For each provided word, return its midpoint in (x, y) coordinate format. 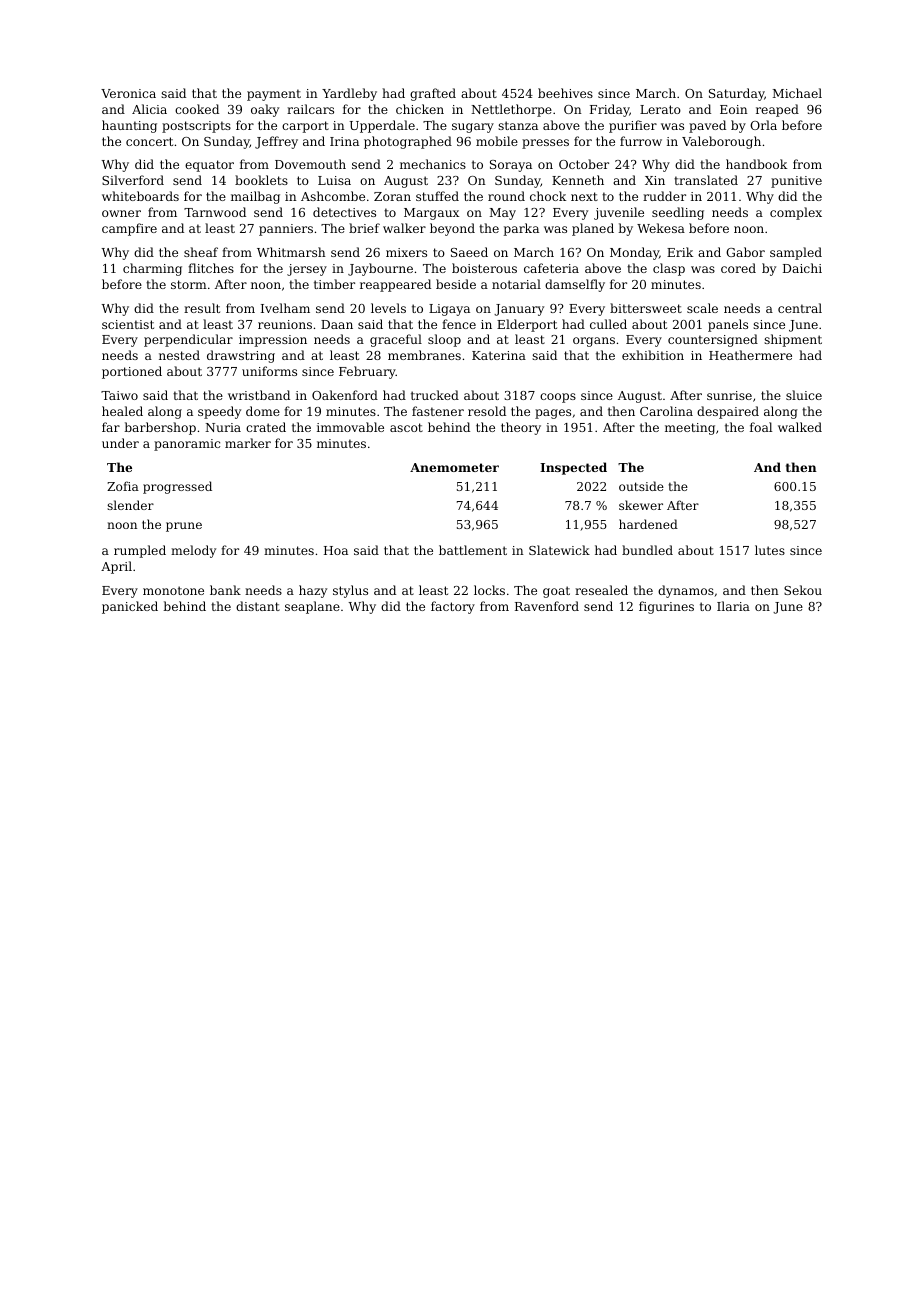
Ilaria (733, 606)
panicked (130, 607)
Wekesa (661, 228)
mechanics (433, 164)
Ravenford (547, 606)
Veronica (128, 93)
